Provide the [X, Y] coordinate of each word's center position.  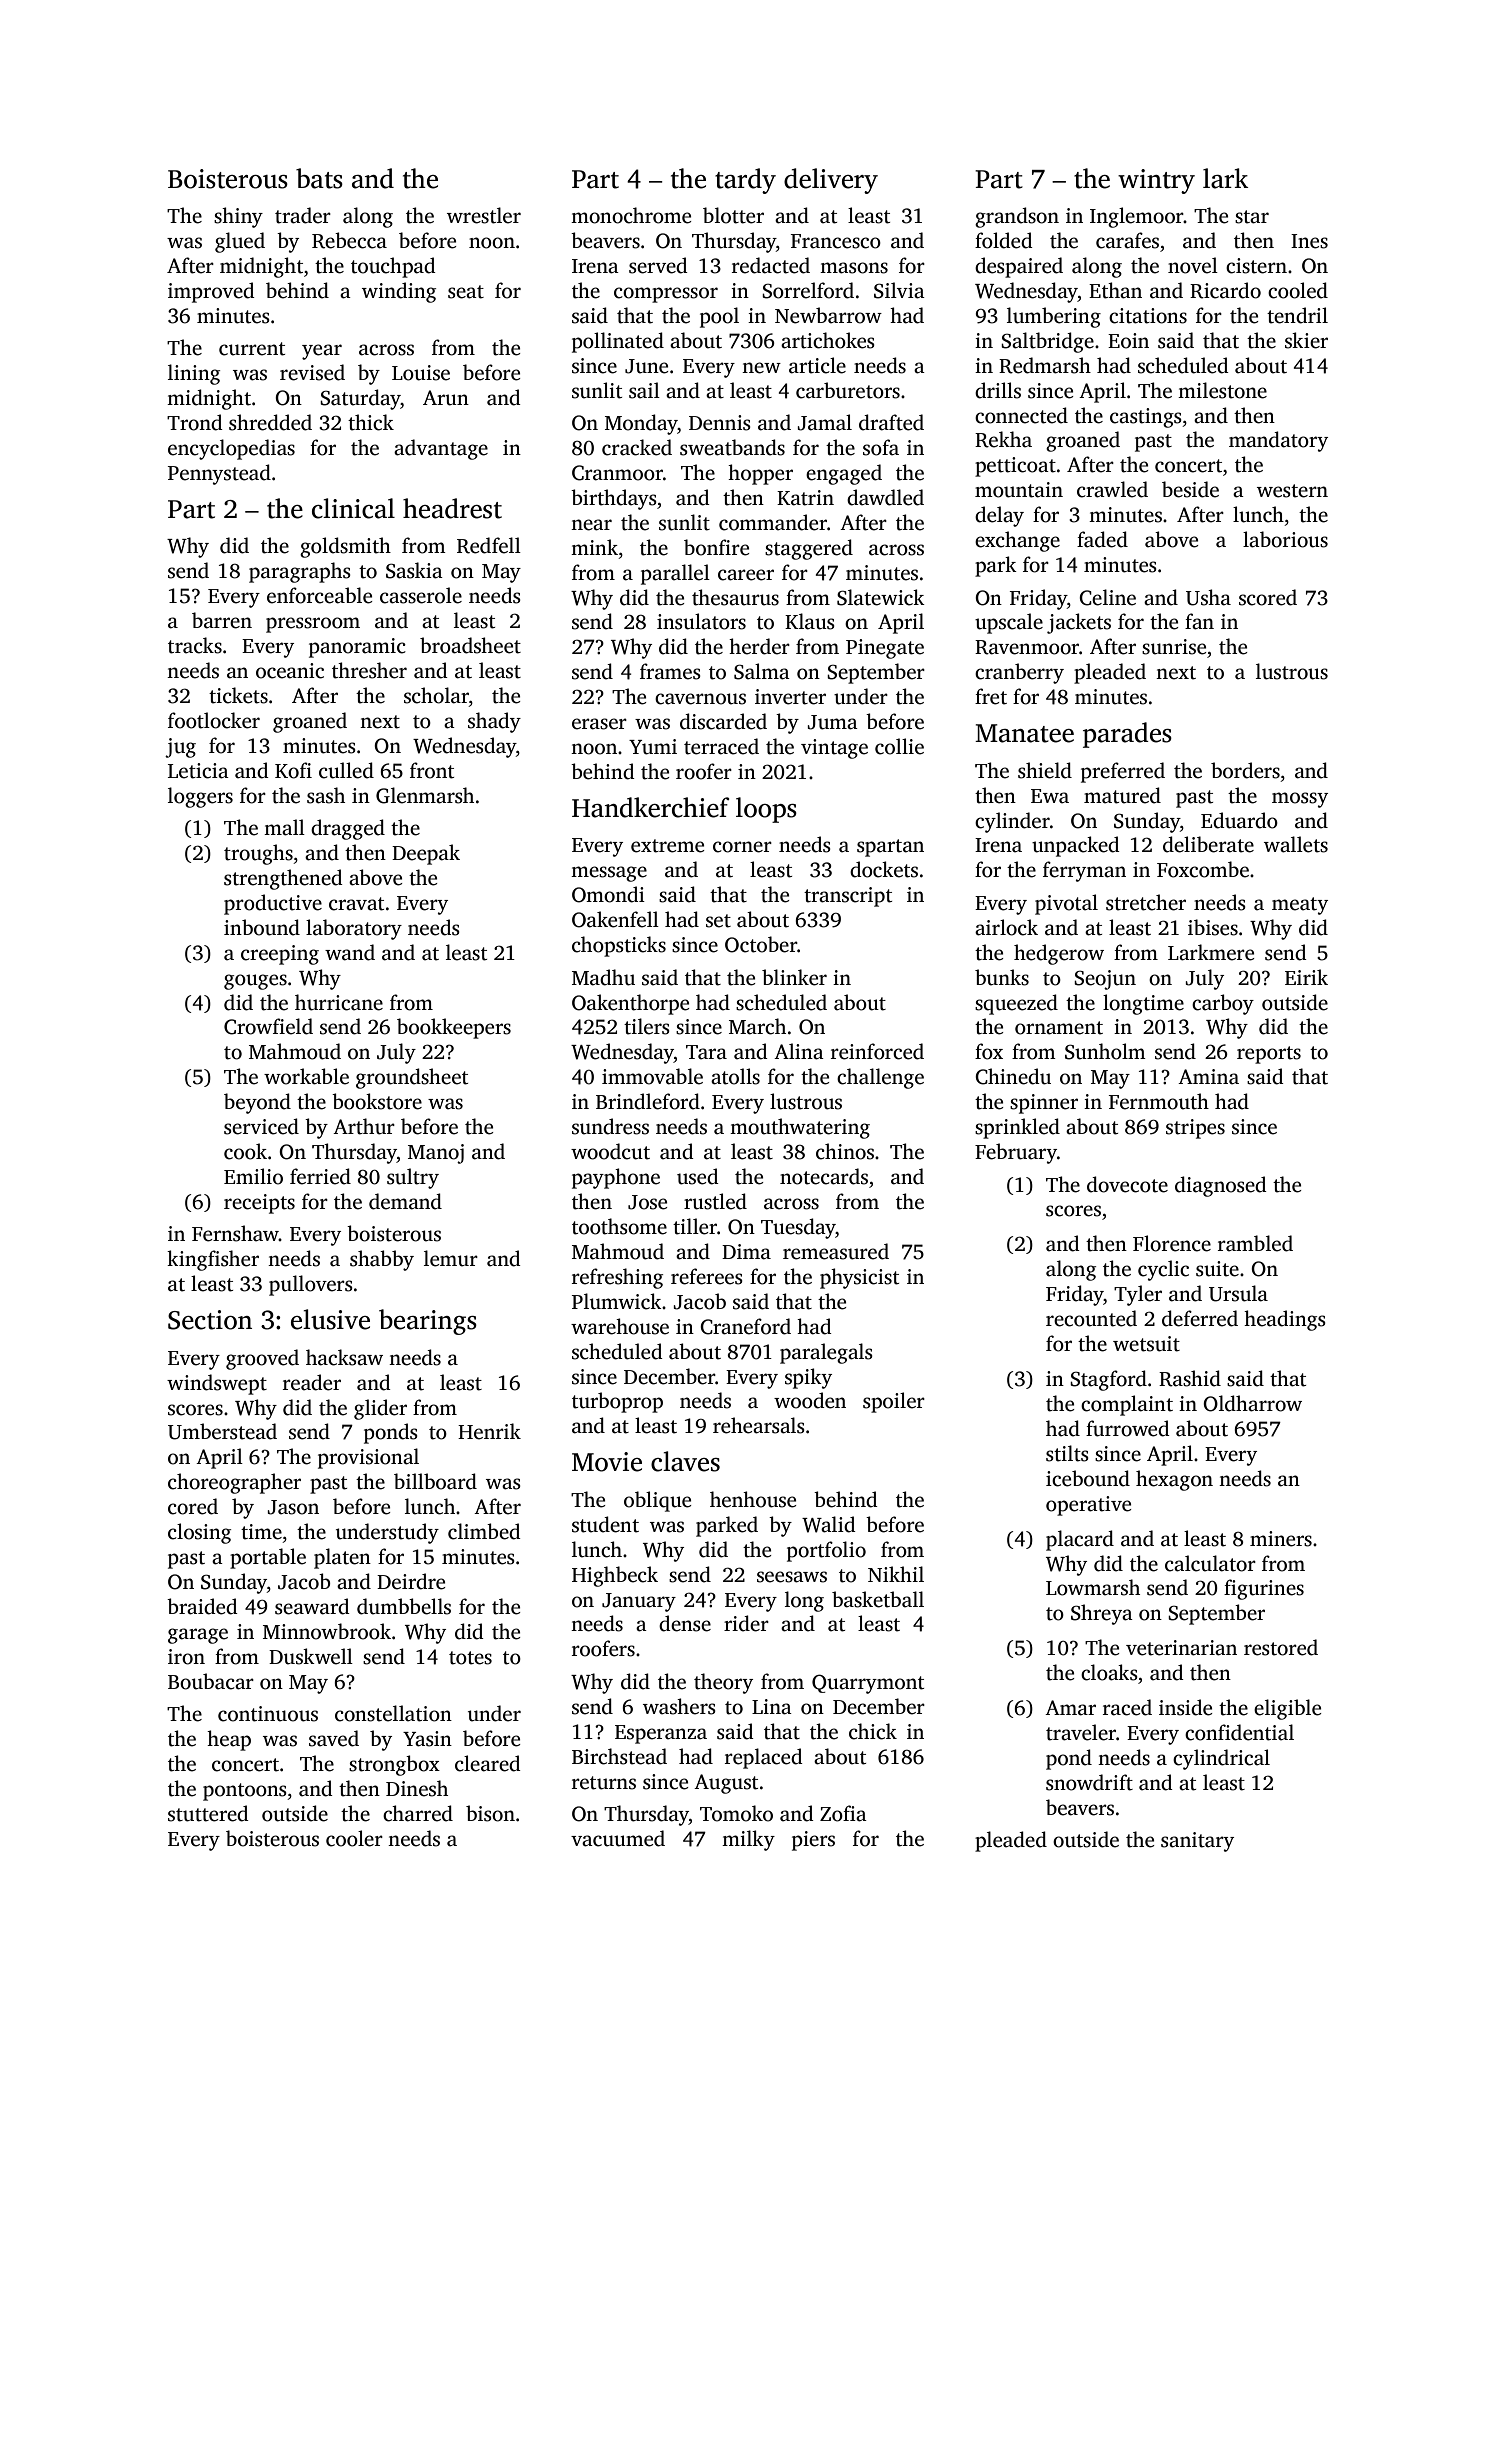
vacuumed [618, 1838]
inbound [262, 927]
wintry [1156, 181]
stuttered [208, 1813]
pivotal [1066, 904]
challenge [880, 1078]
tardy [745, 181]
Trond [195, 422]
